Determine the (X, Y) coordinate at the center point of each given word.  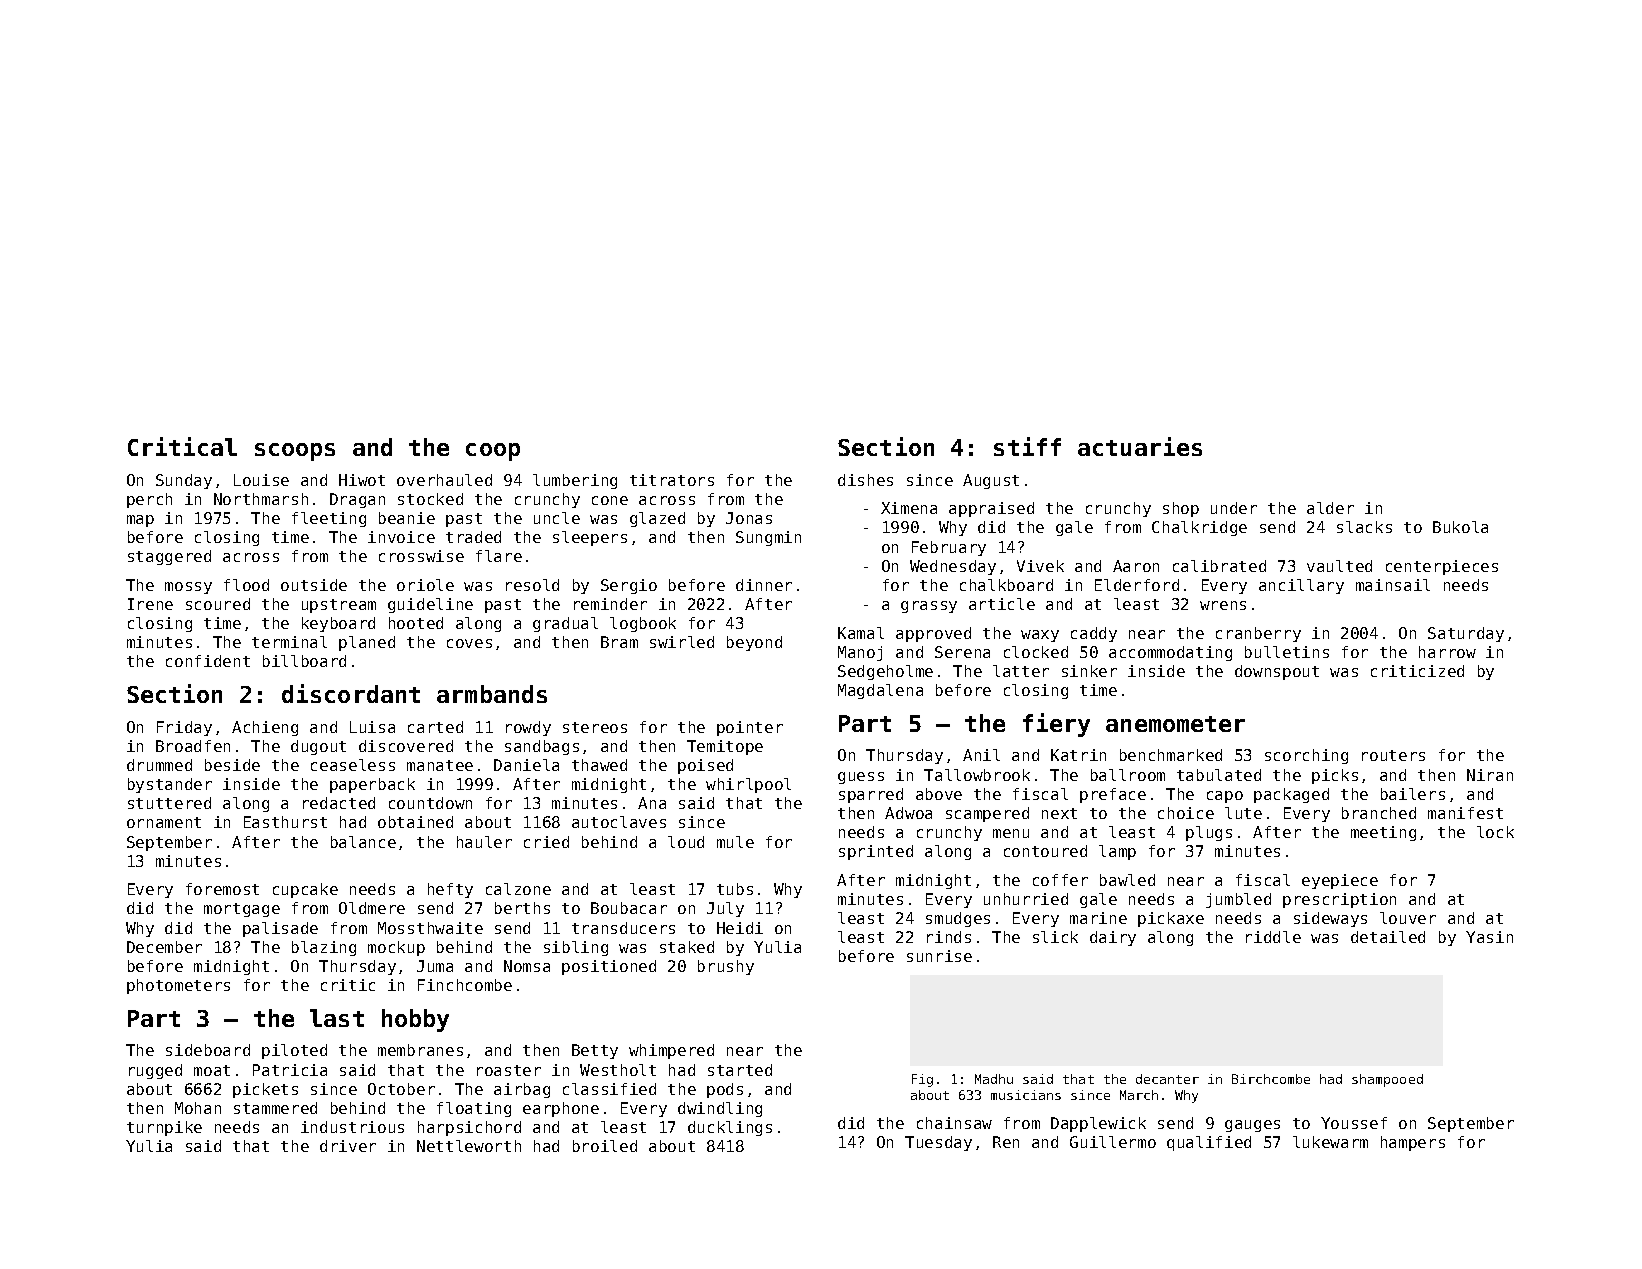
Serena (962, 652)
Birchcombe (1271, 1079)
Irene (150, 604)
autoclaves (619, 822)
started (740, 1070)
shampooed (1387, 1080)
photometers (178, 986)
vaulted (1339, 566)
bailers (1413, 794)
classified (609, 1089)
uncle (557, 518)
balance (363, 842)
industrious (352, 1127)
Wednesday (953, 567)
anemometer (1175, 724)
